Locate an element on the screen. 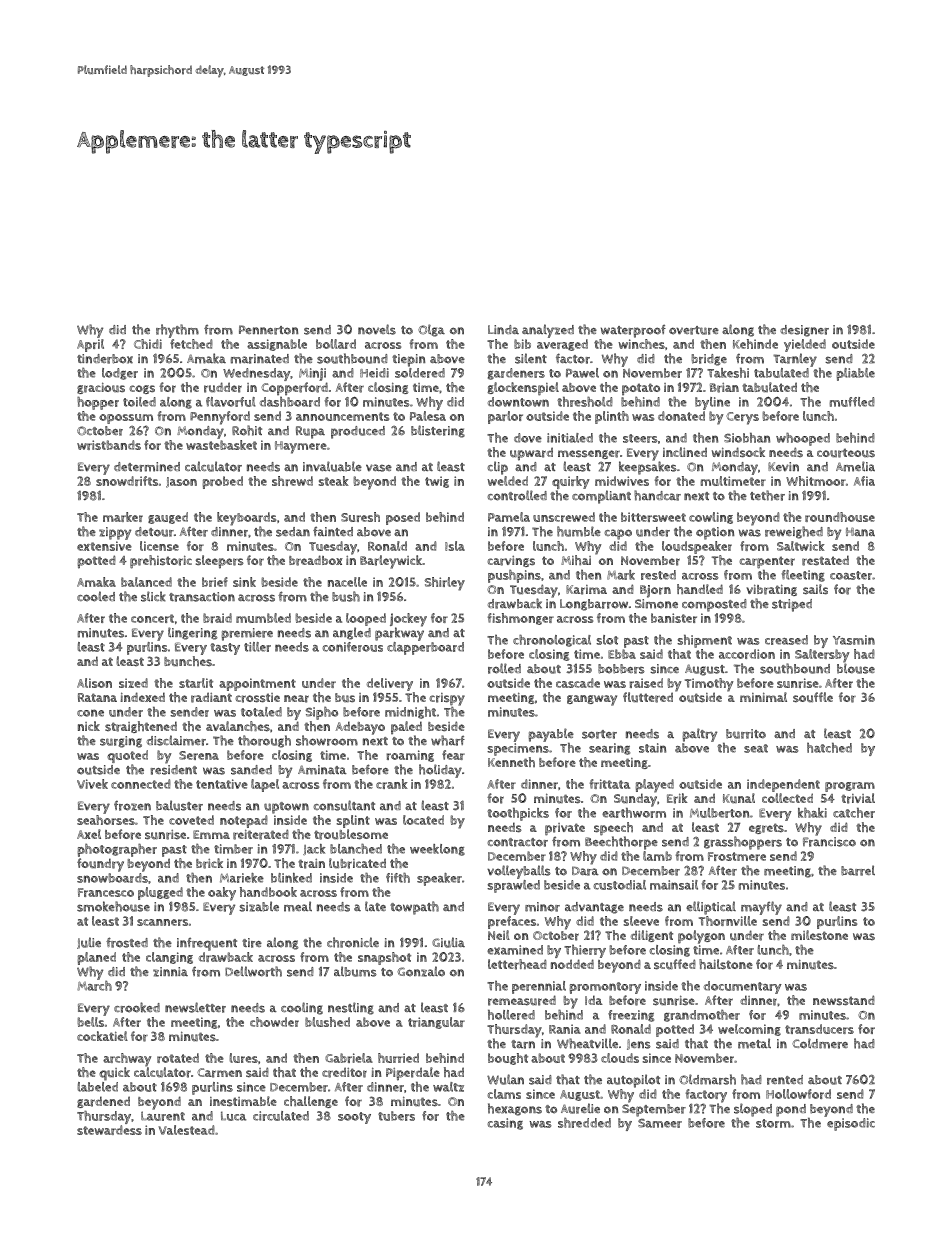  April is located at coordinates (90, 345).
